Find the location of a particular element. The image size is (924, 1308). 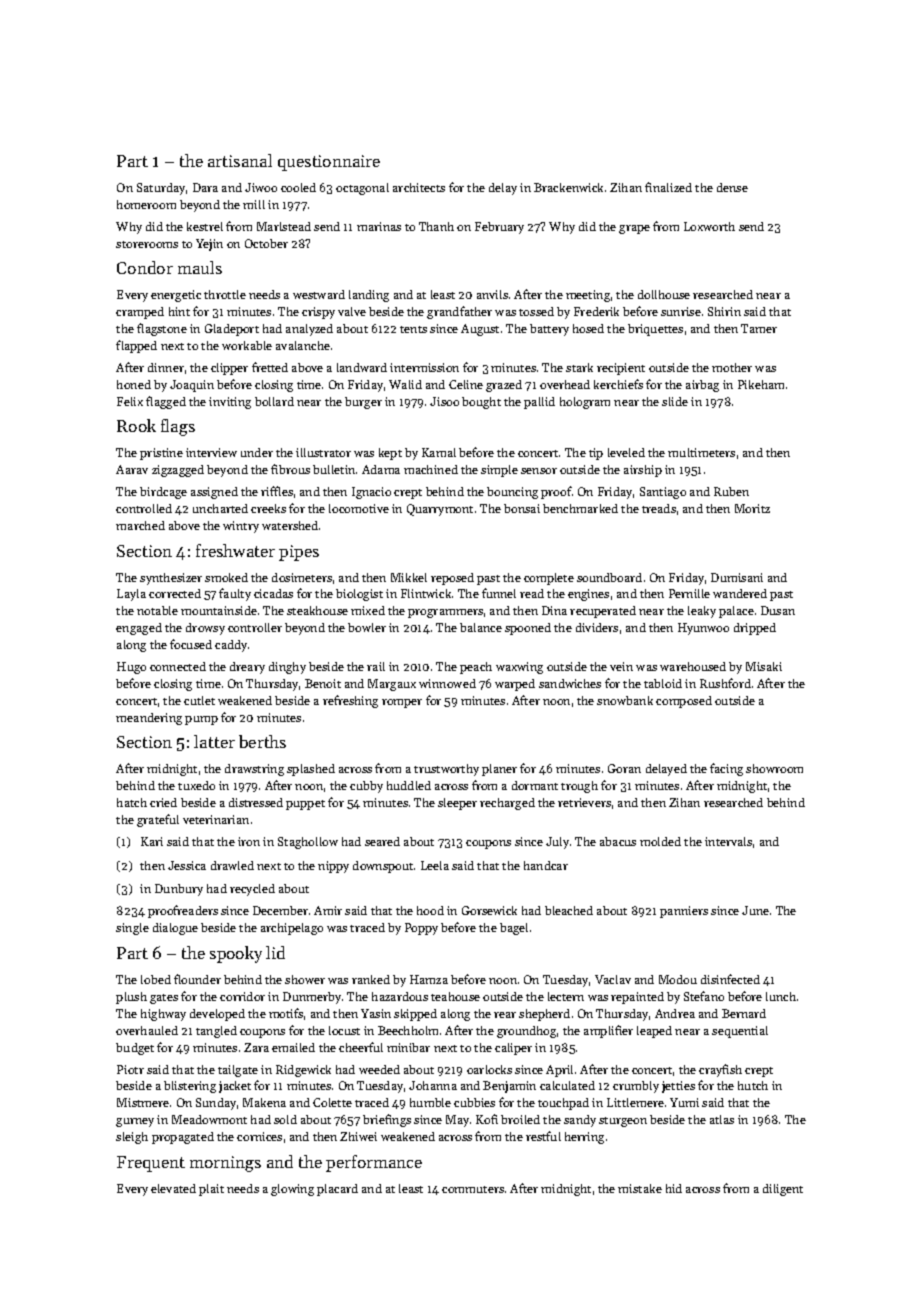

airship is located at coordinates (643, 471).
